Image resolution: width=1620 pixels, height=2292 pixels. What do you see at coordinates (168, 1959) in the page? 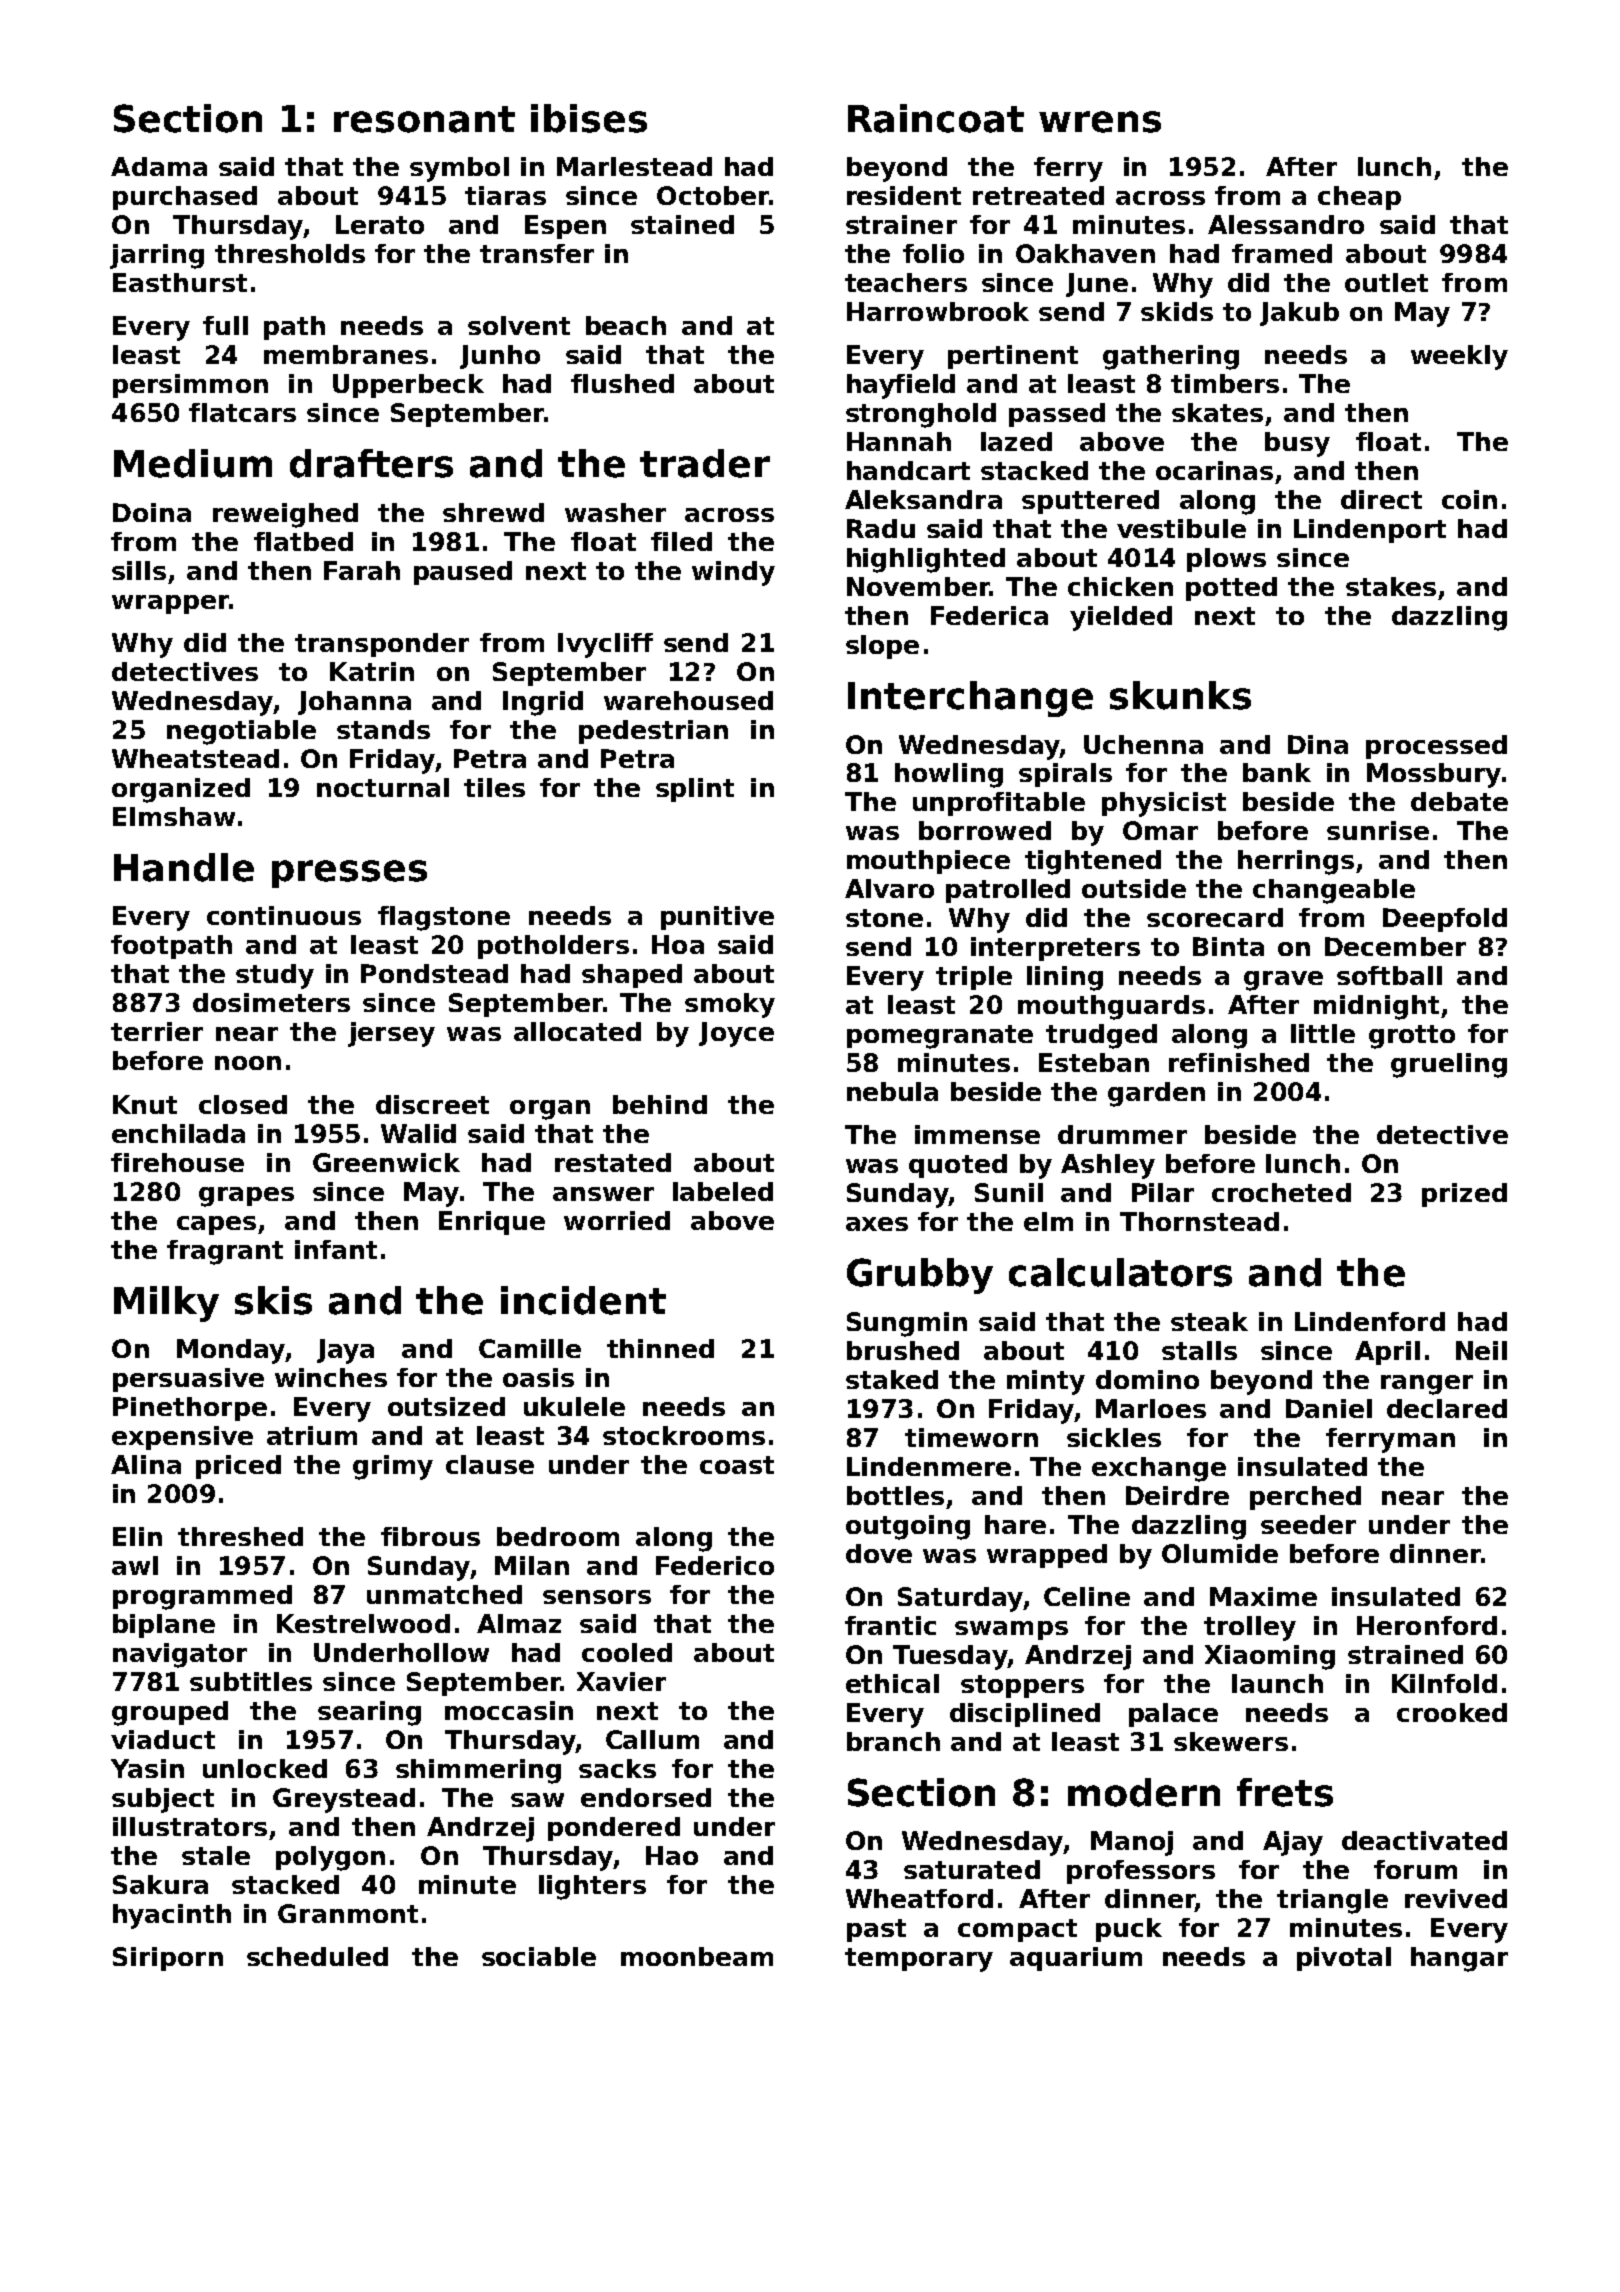
I see `Siriporn` at bounding box center [168, 1959].
